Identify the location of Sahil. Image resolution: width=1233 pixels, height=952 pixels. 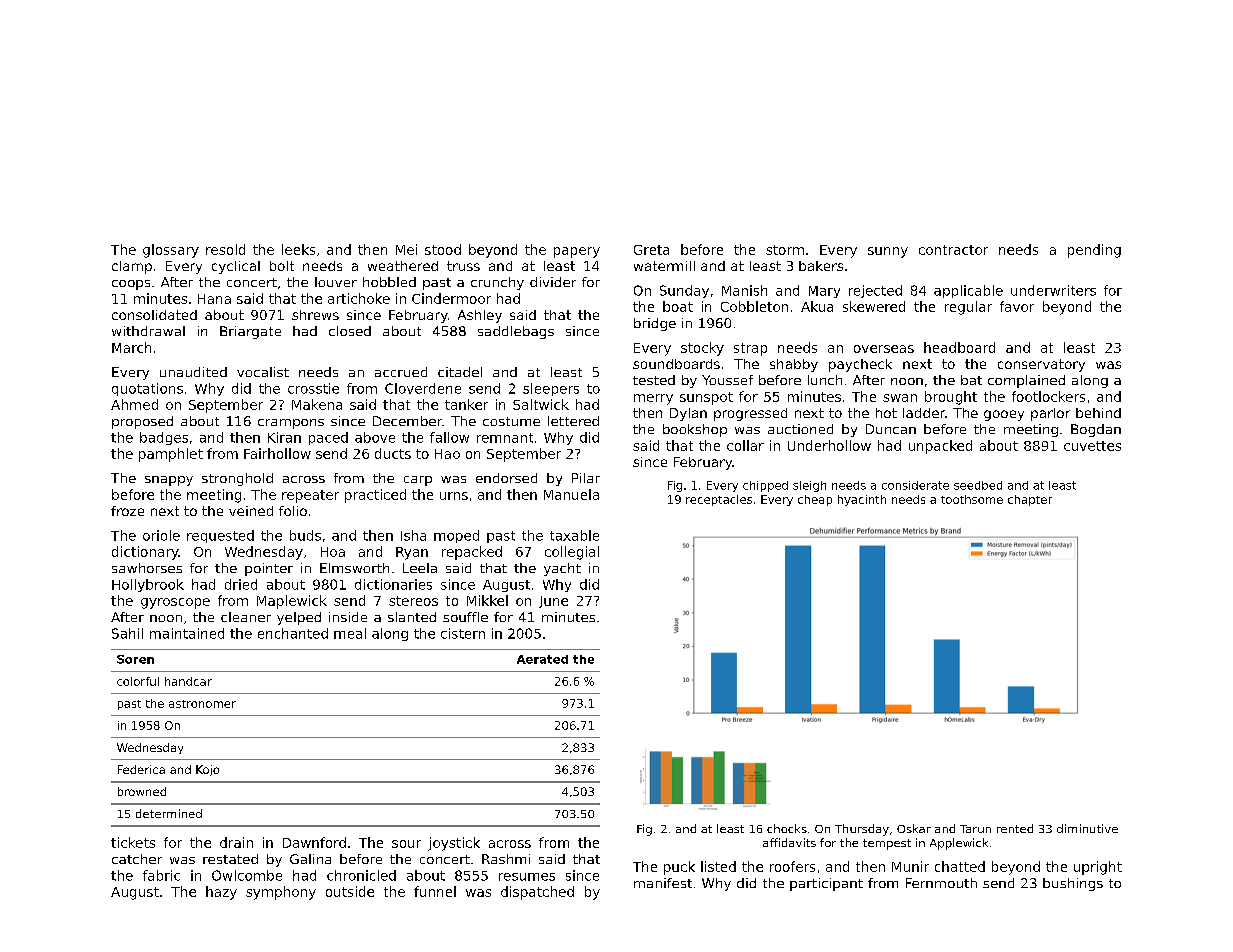
(127, 633).
